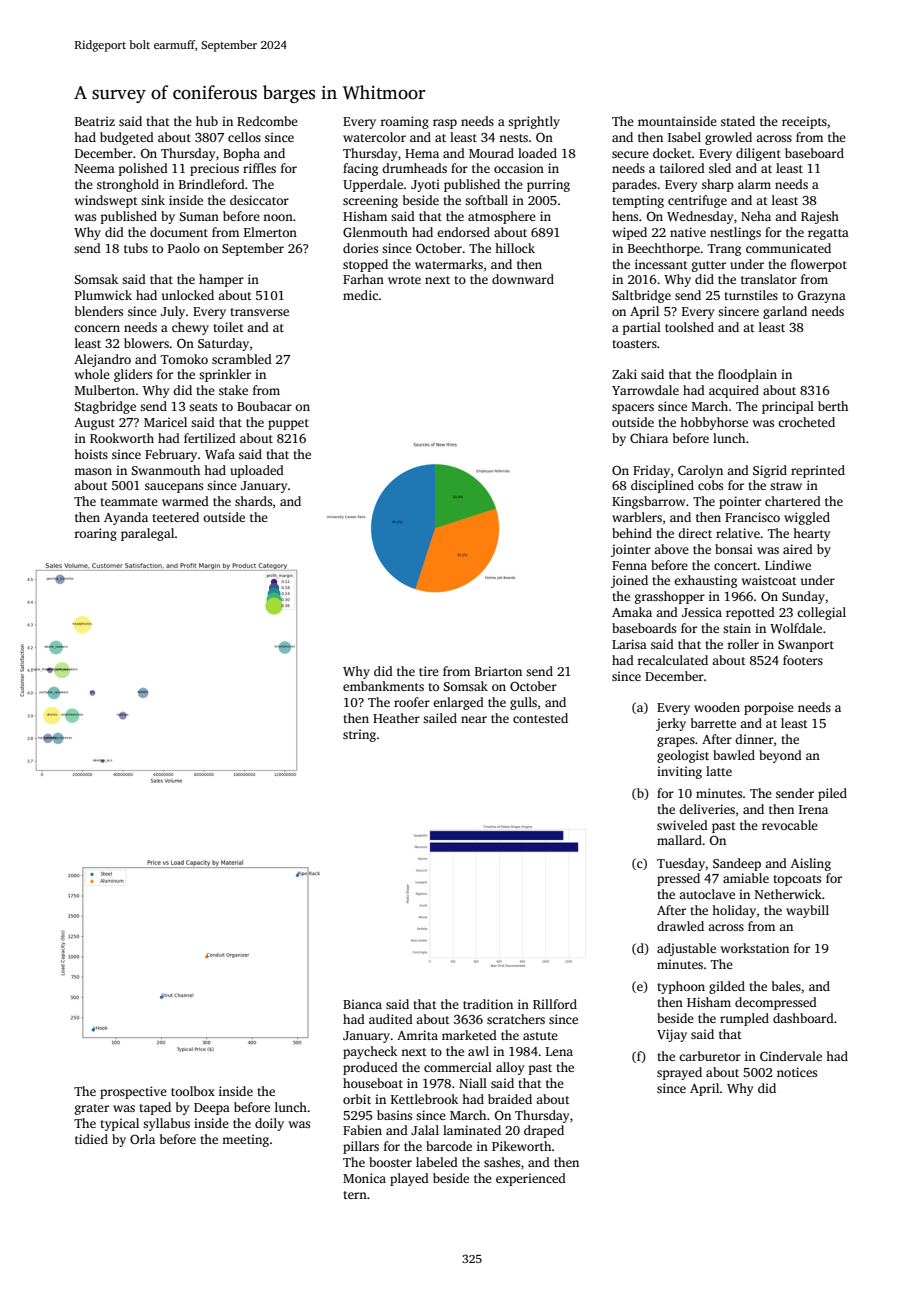  I want to click on sailed, so click(440, 718).
